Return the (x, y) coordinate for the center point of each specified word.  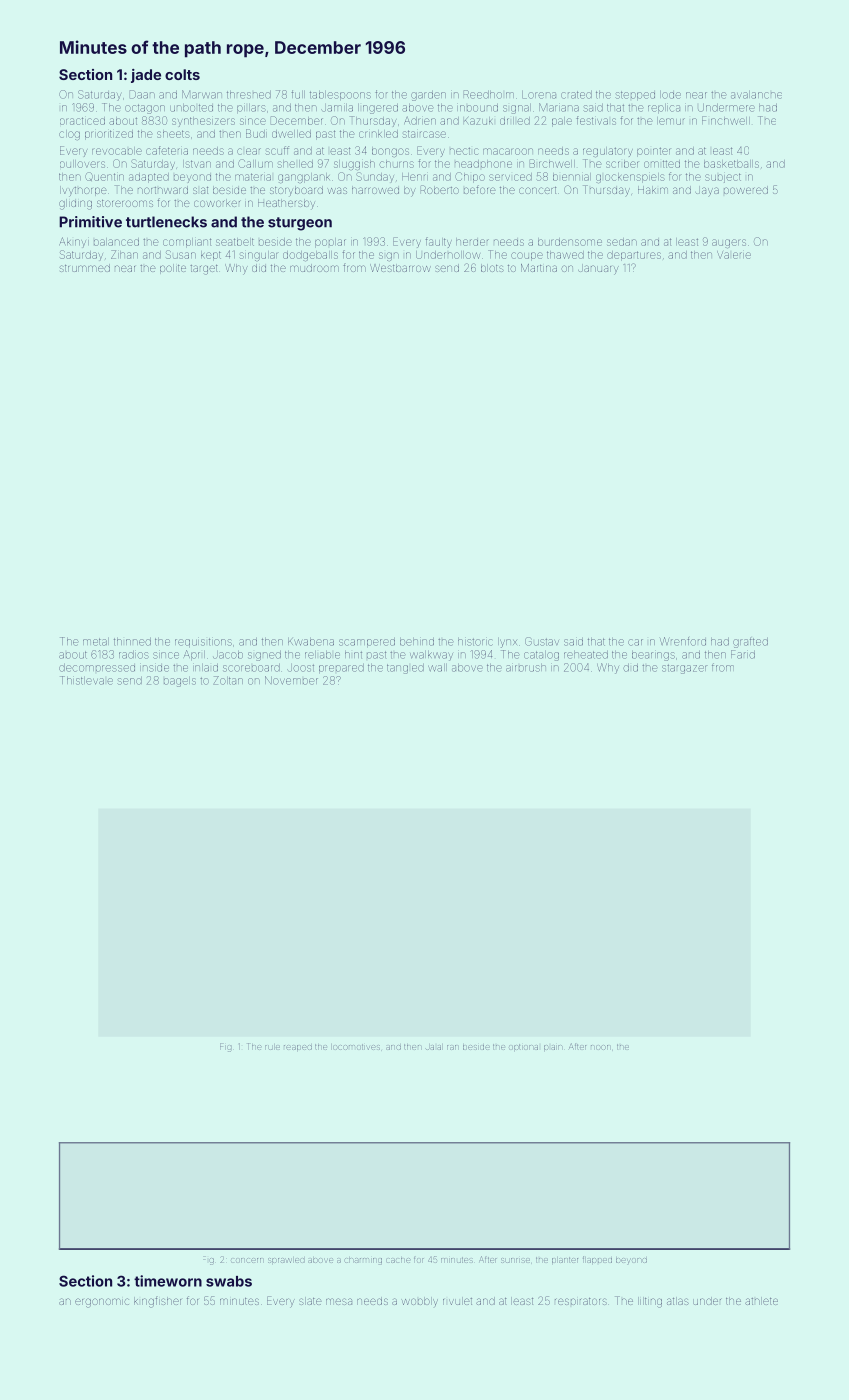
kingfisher (157, 1302)
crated (576, 95)
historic (475, 642)
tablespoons (340, 95)
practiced (82, 121)
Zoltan (228, 680)
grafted (750, 643)
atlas (678, 1301)
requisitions (203, 642)
